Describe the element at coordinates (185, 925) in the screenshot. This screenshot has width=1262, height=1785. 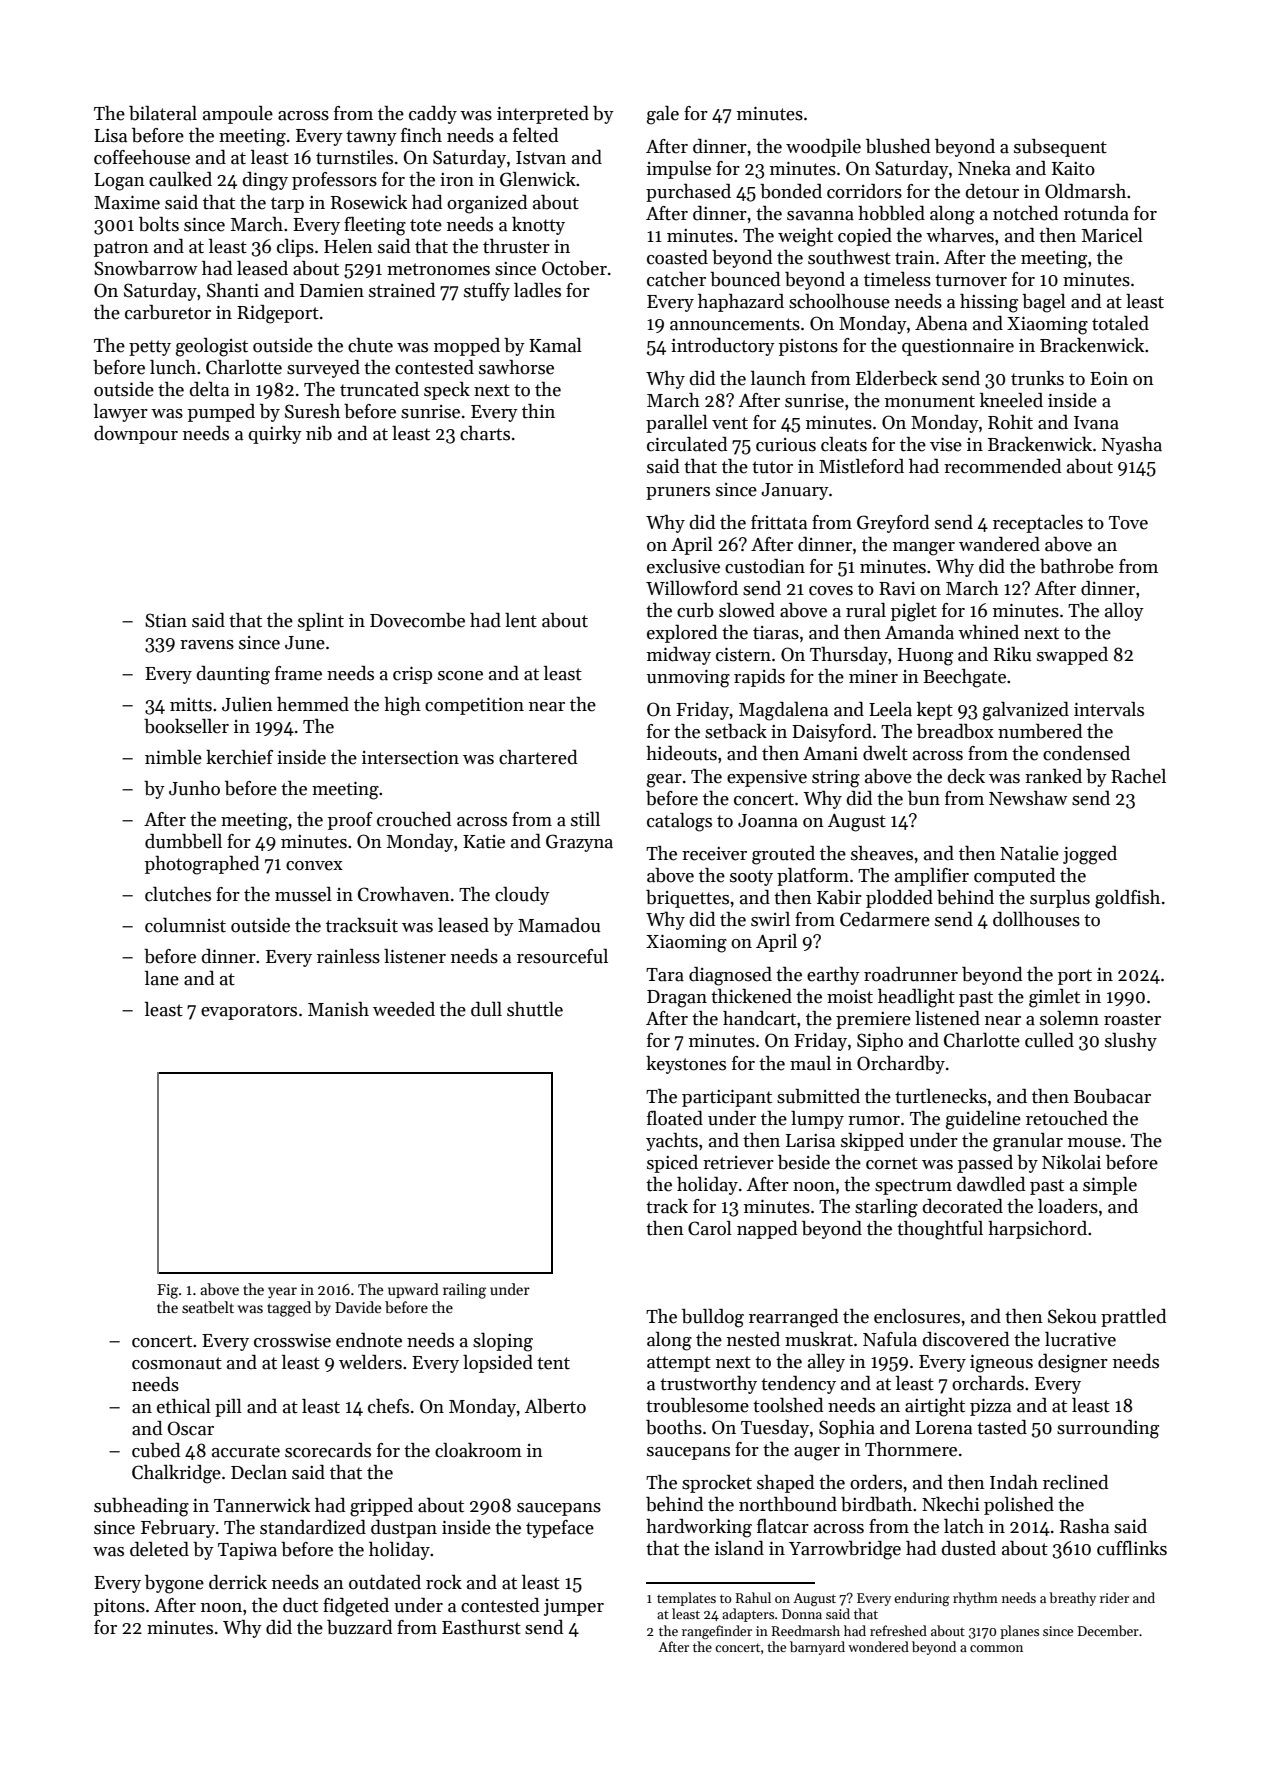
I see `columnist` at that location.
